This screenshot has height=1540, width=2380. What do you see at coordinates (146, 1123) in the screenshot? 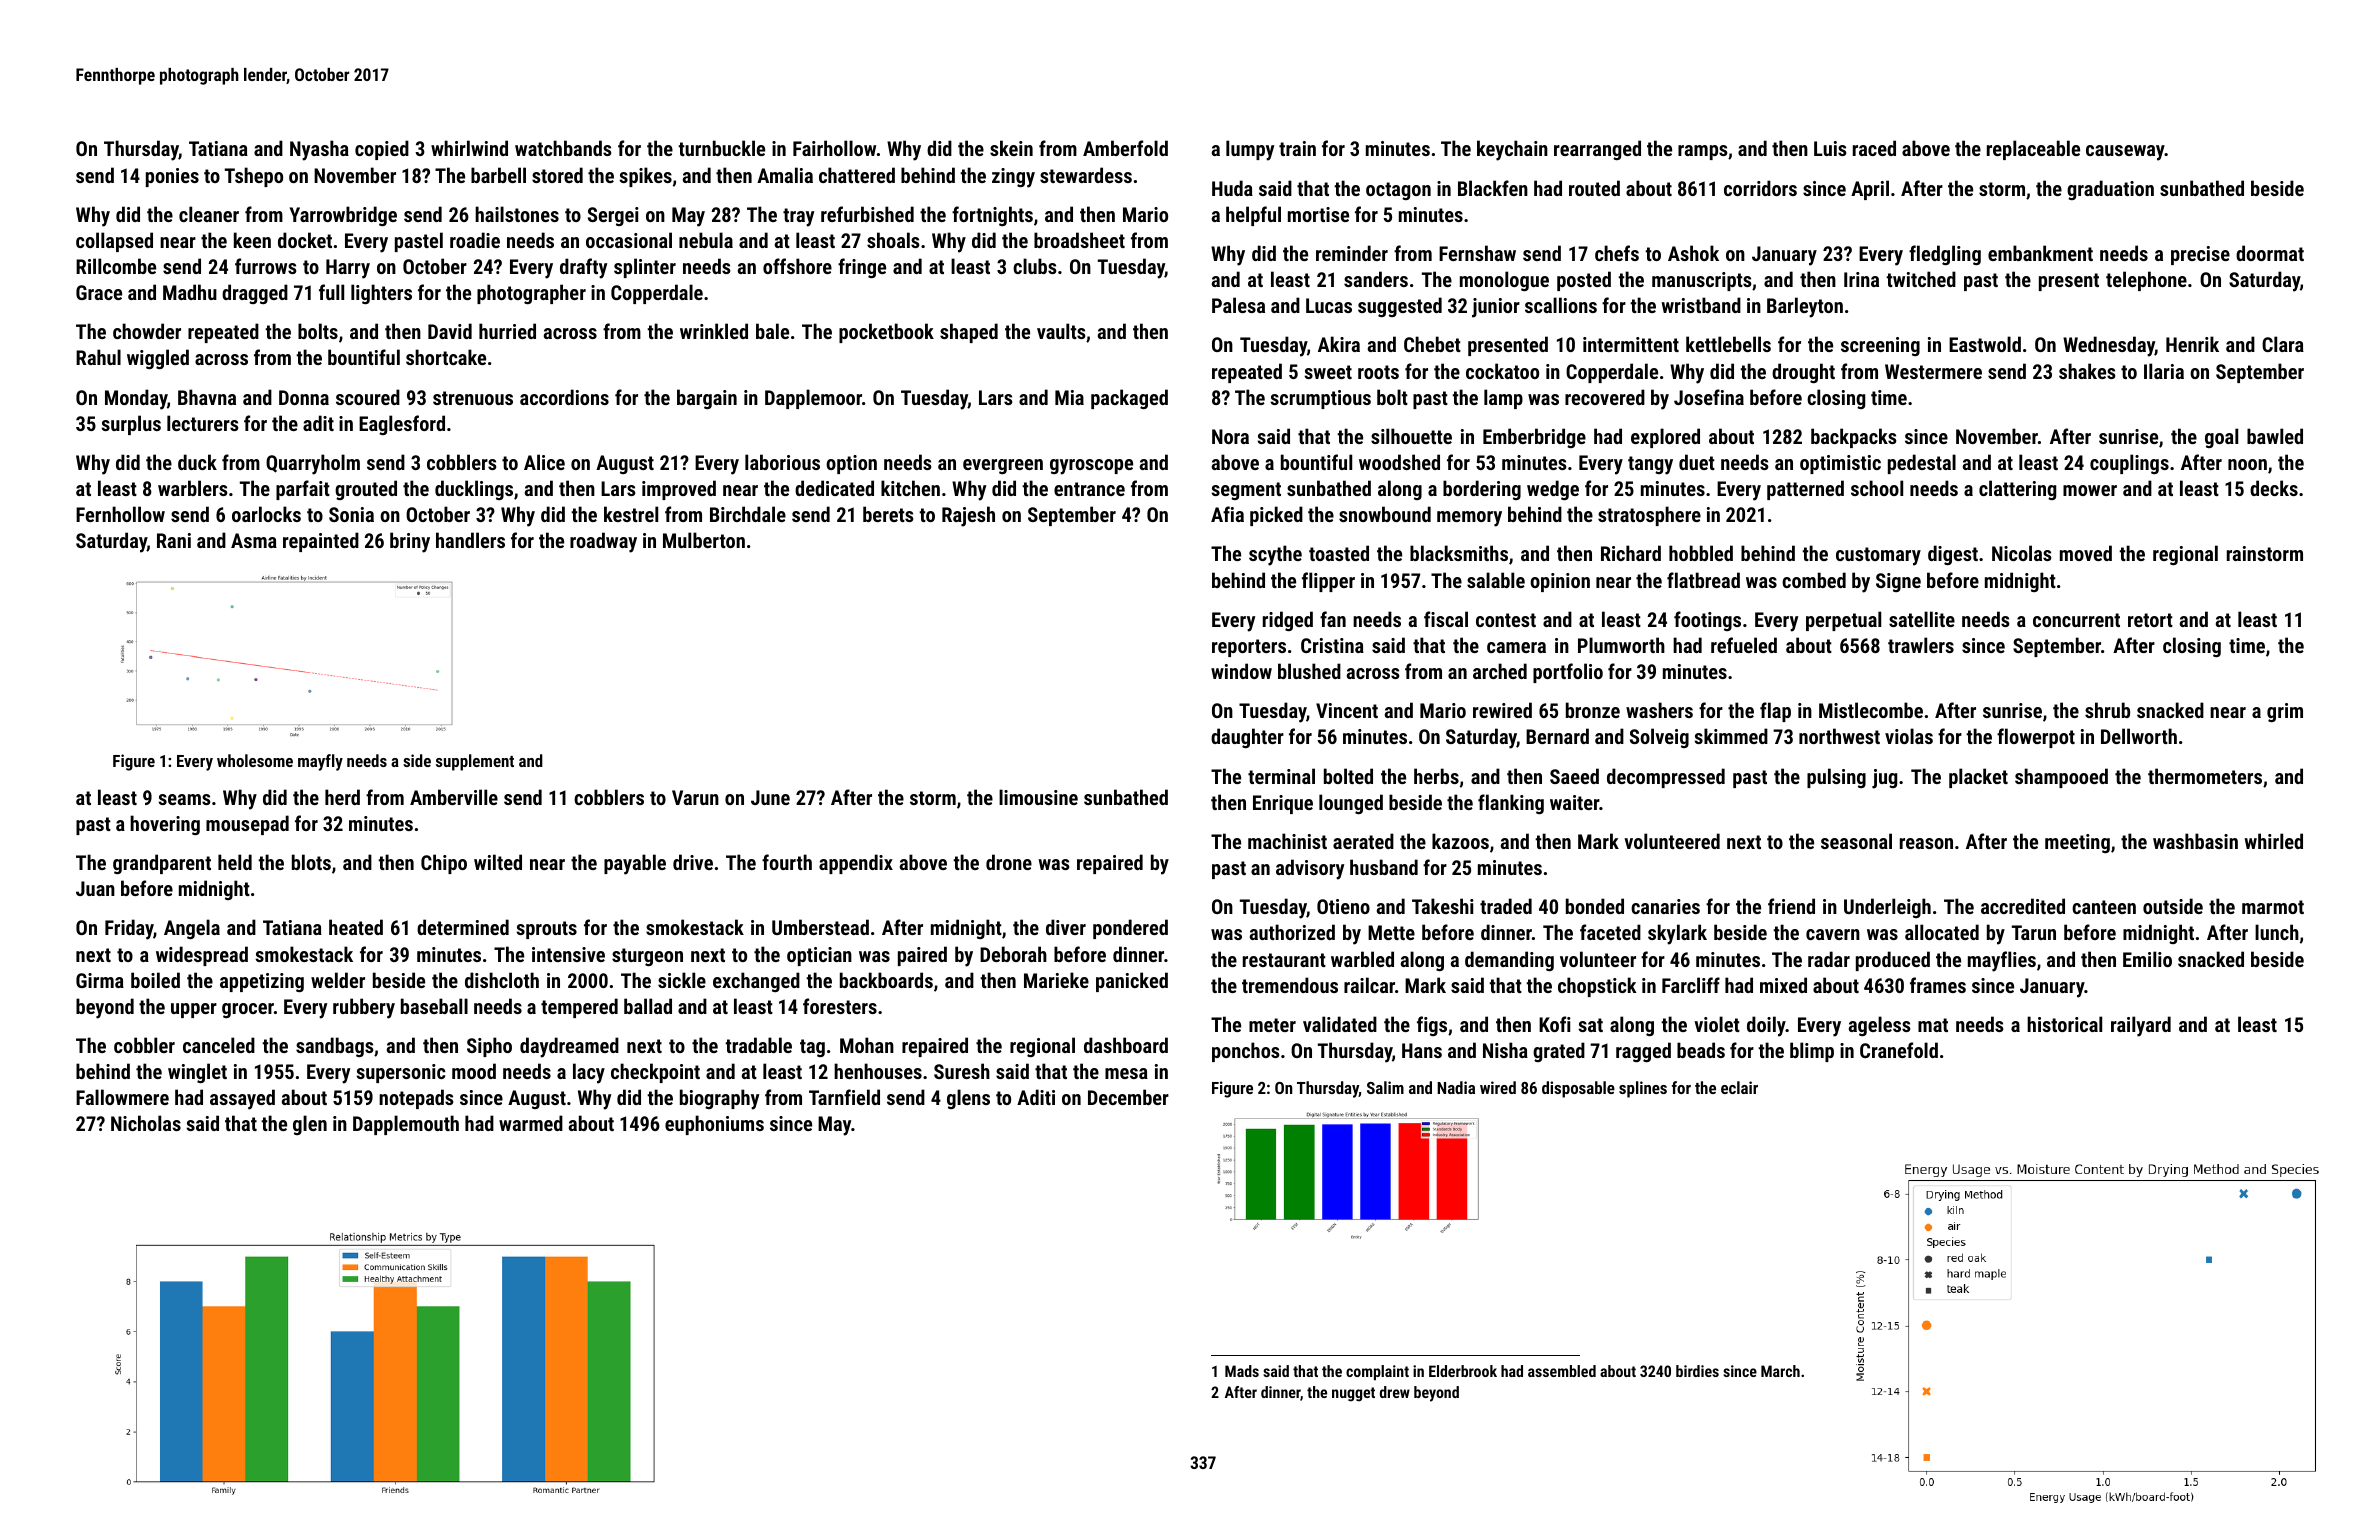
I see `Nicholas` at bounding box center [146, 1123].
